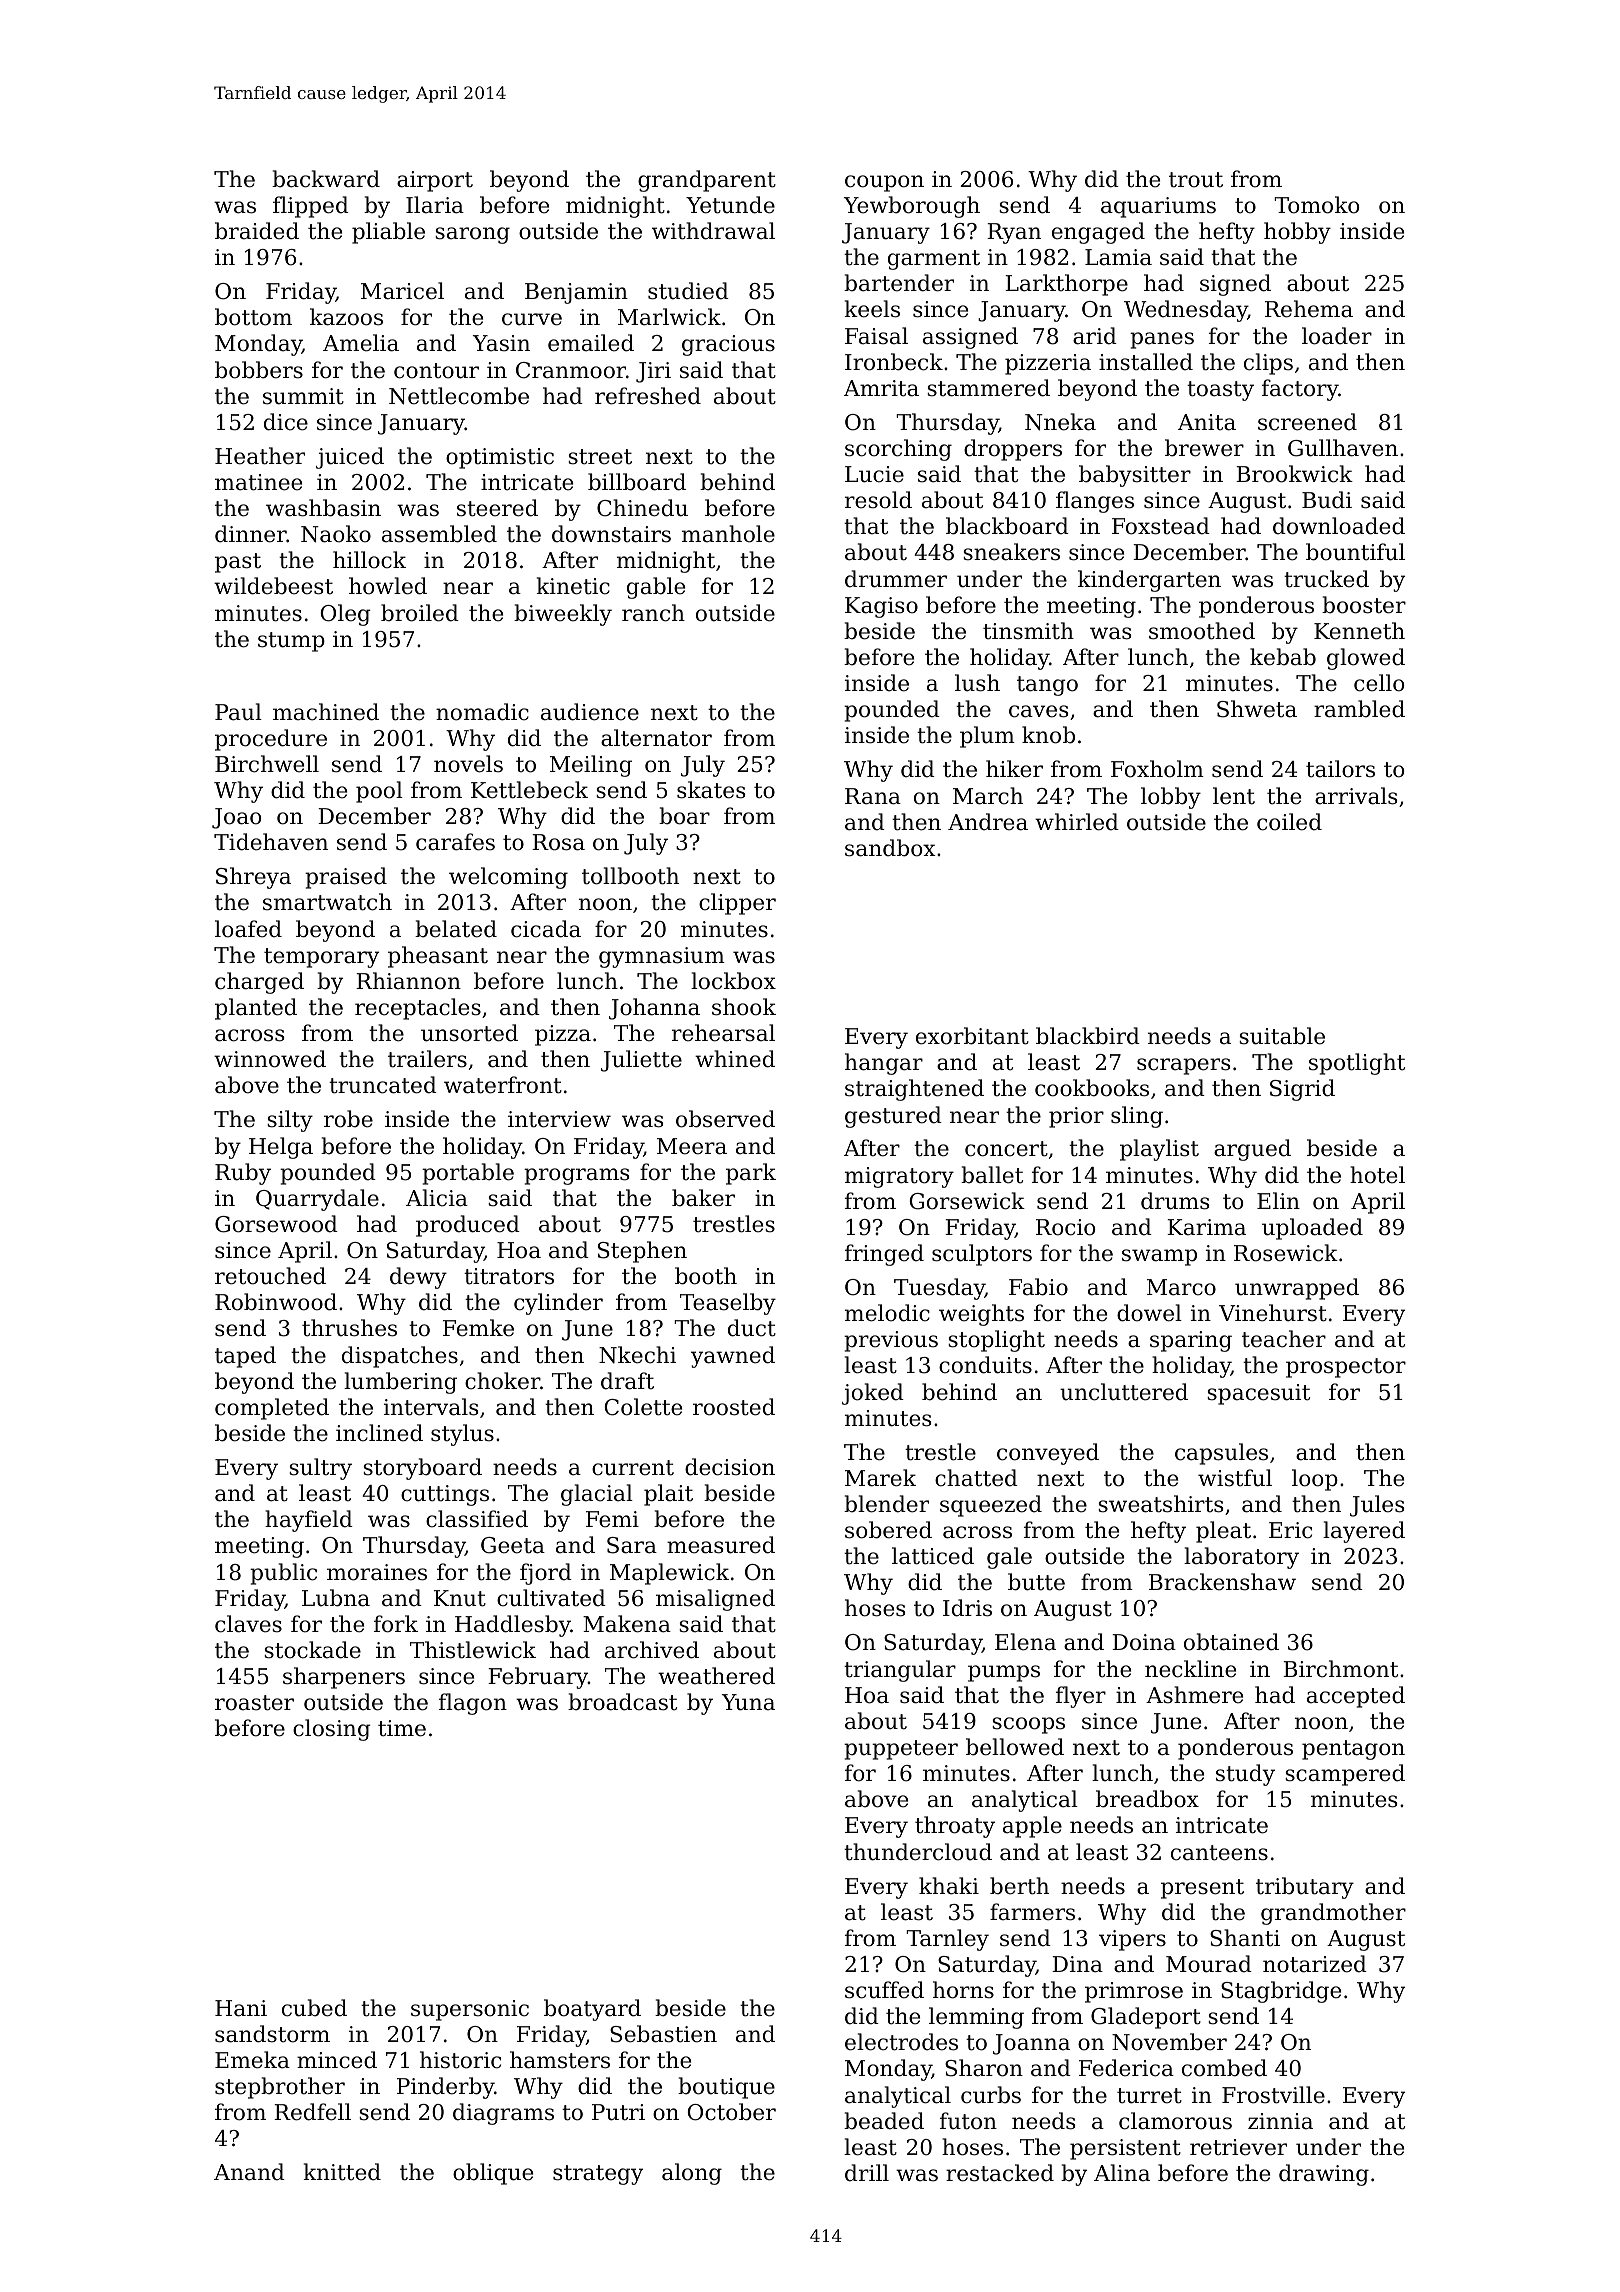 Image resolution: width=1620 pixels, height=2292 pixels. Describe the element at coordinates (881, 388) in the screenshot. I see `Amrita` at that location.
